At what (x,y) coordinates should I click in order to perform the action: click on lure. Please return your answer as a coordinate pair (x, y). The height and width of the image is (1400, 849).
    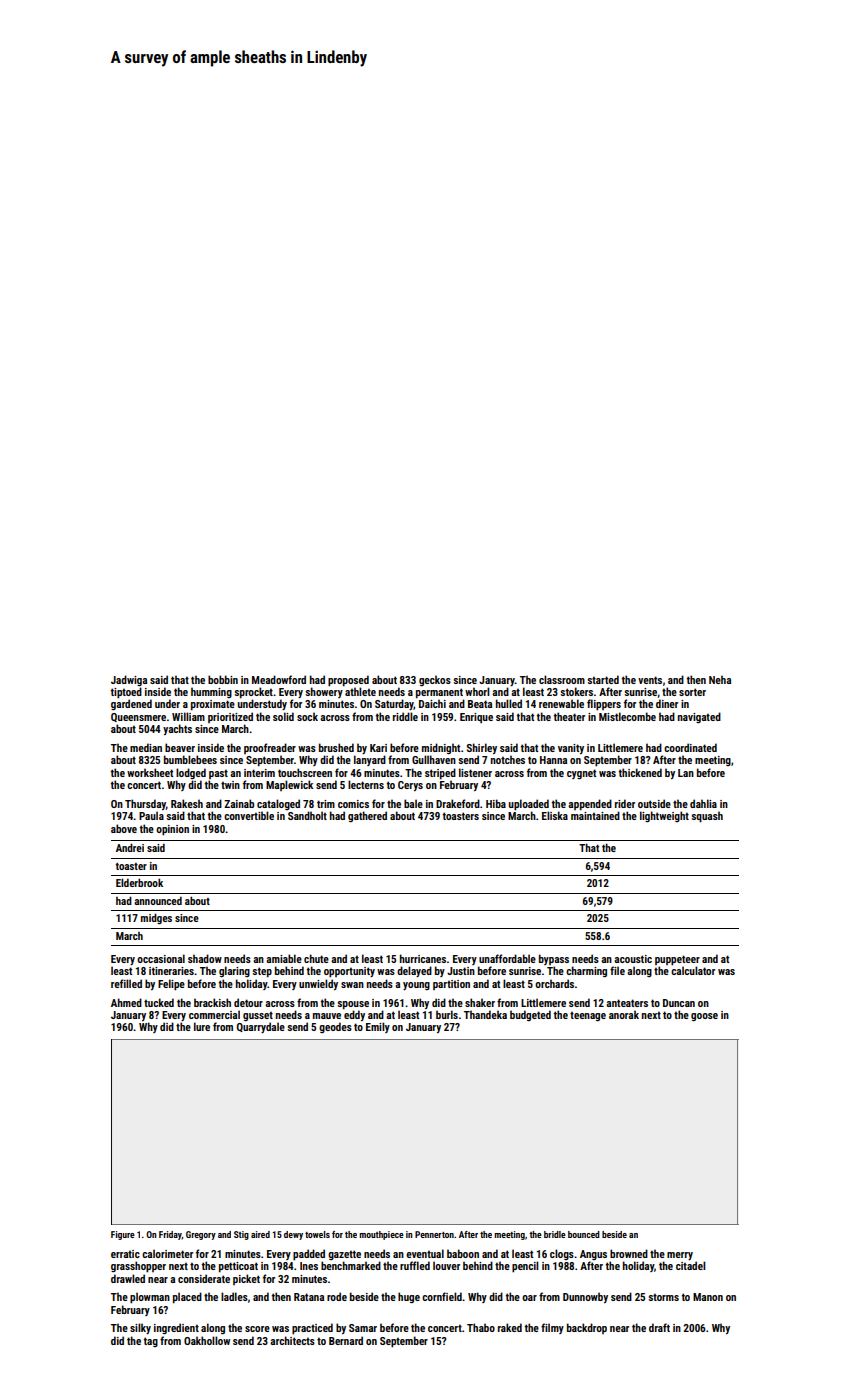
    Looking at the image, I should click on (202, 1026).
